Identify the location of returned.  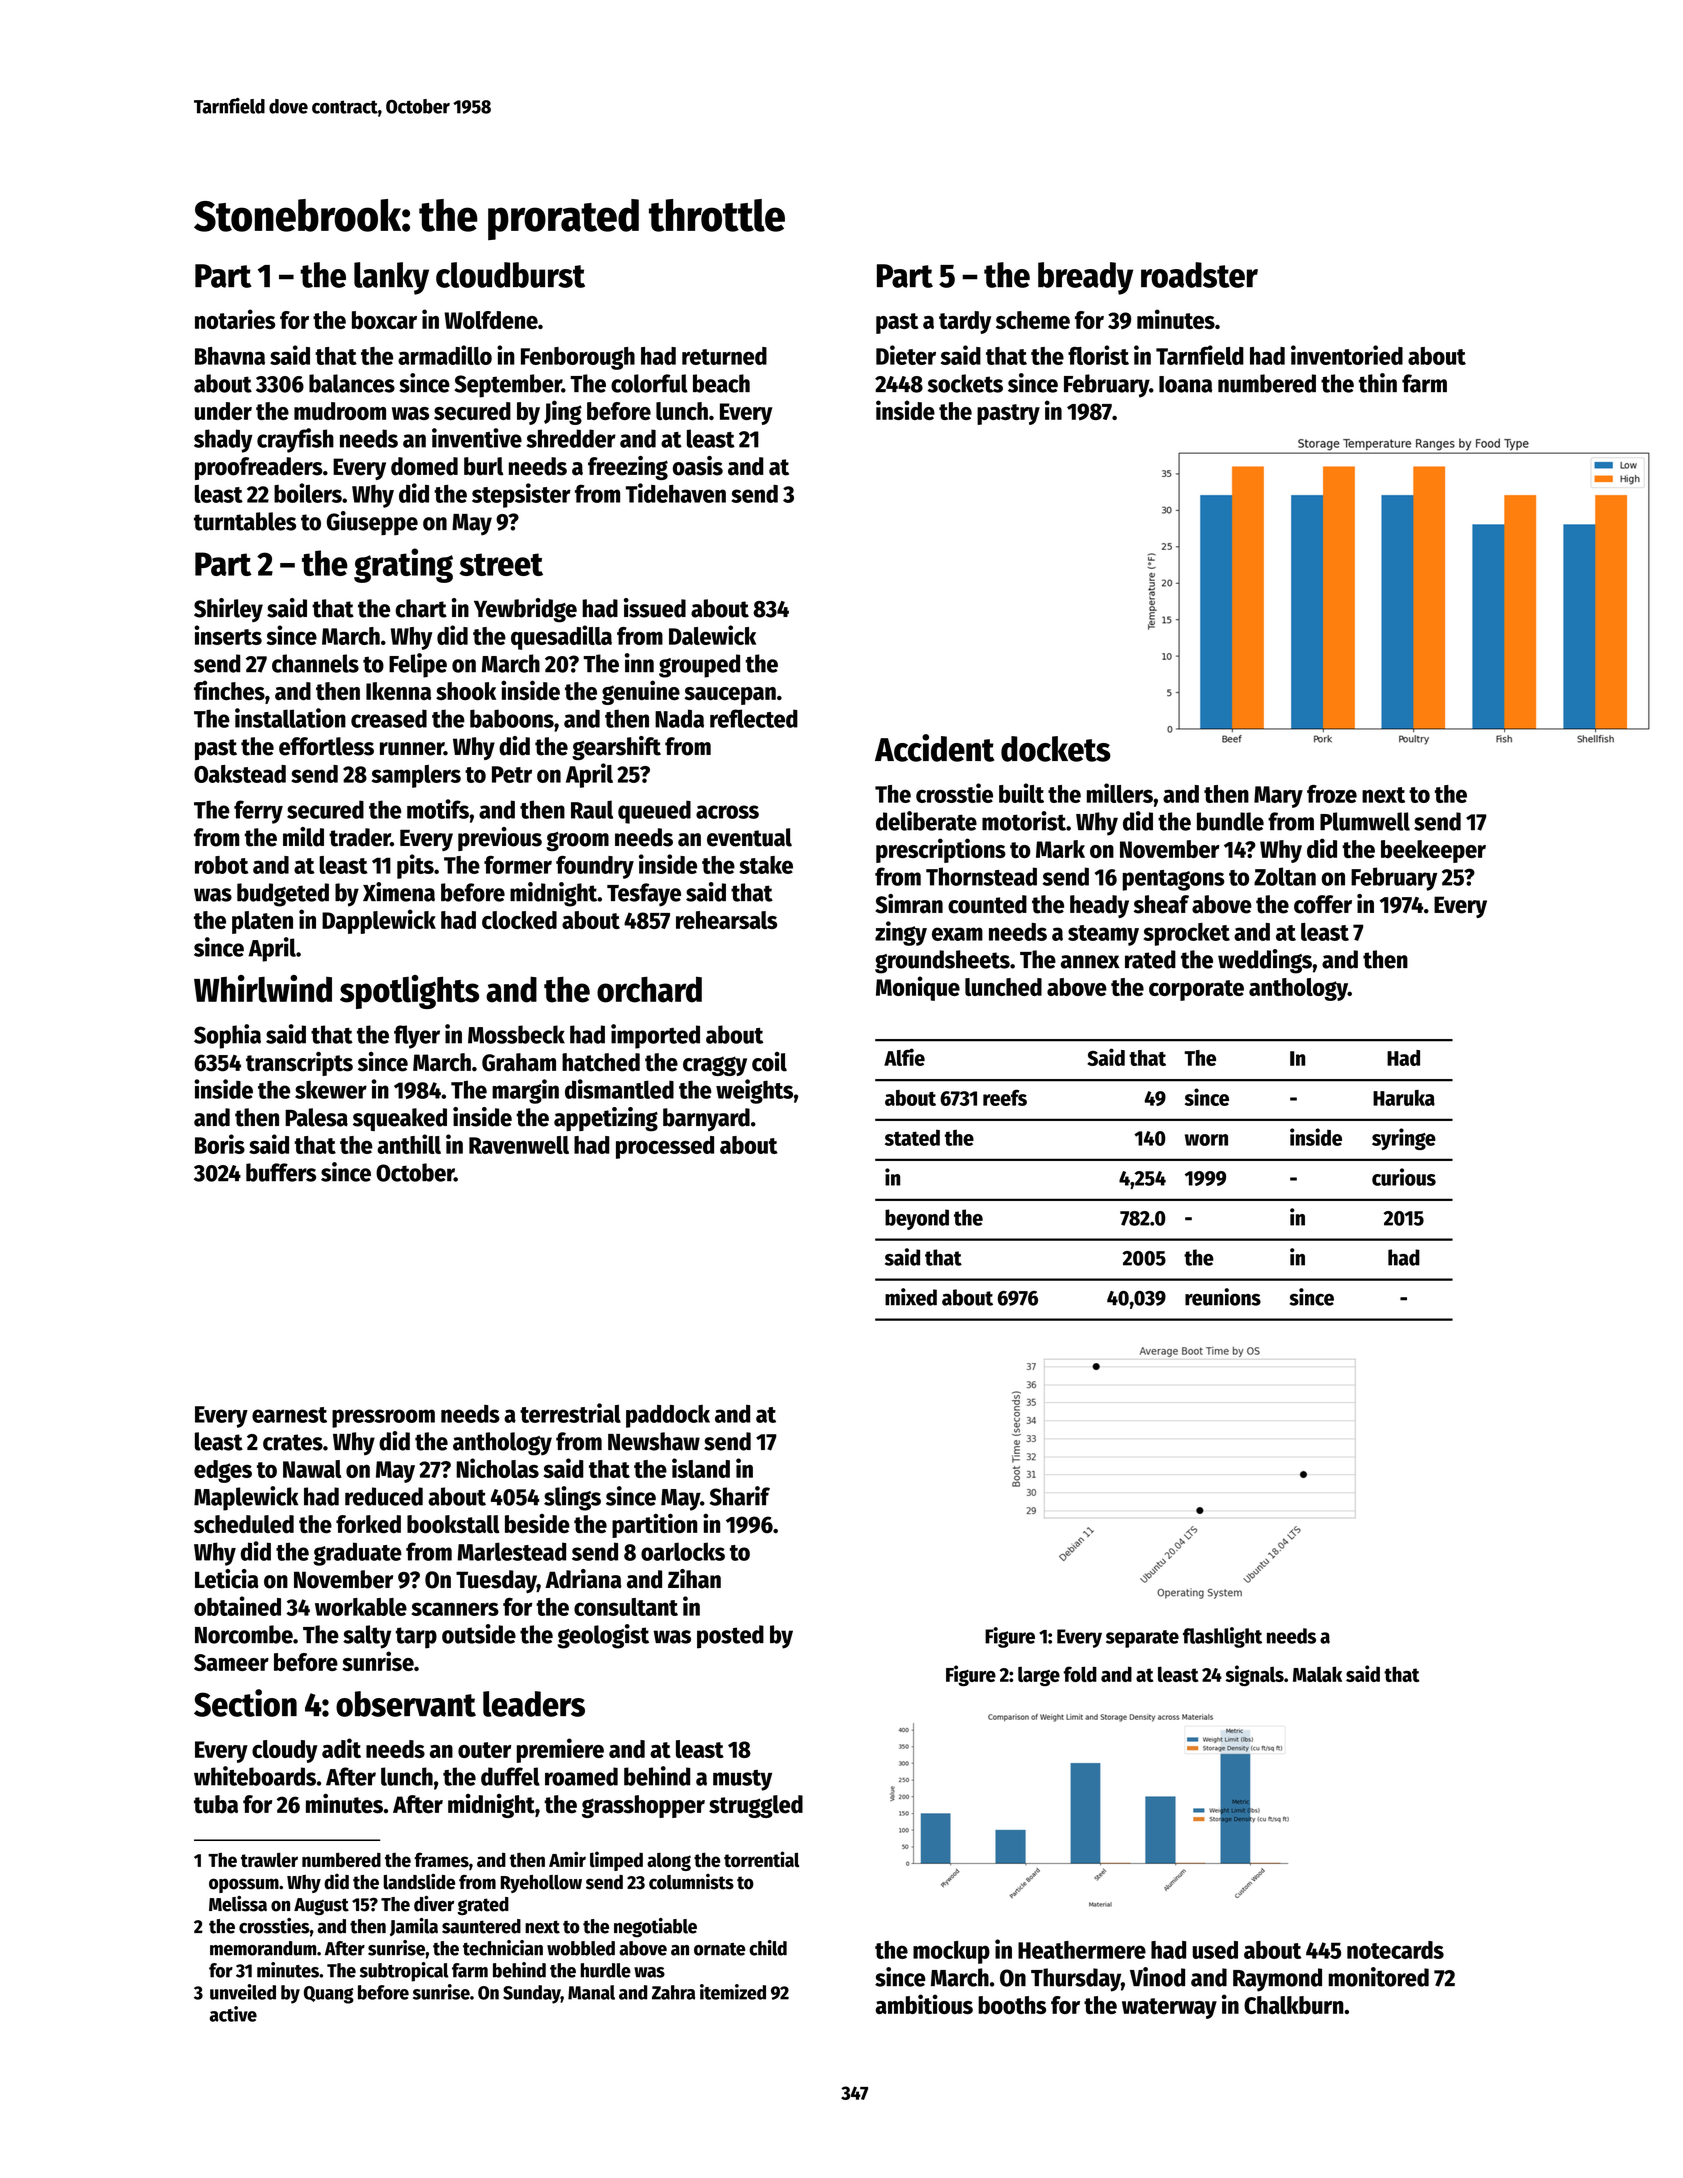
(724, 356).
